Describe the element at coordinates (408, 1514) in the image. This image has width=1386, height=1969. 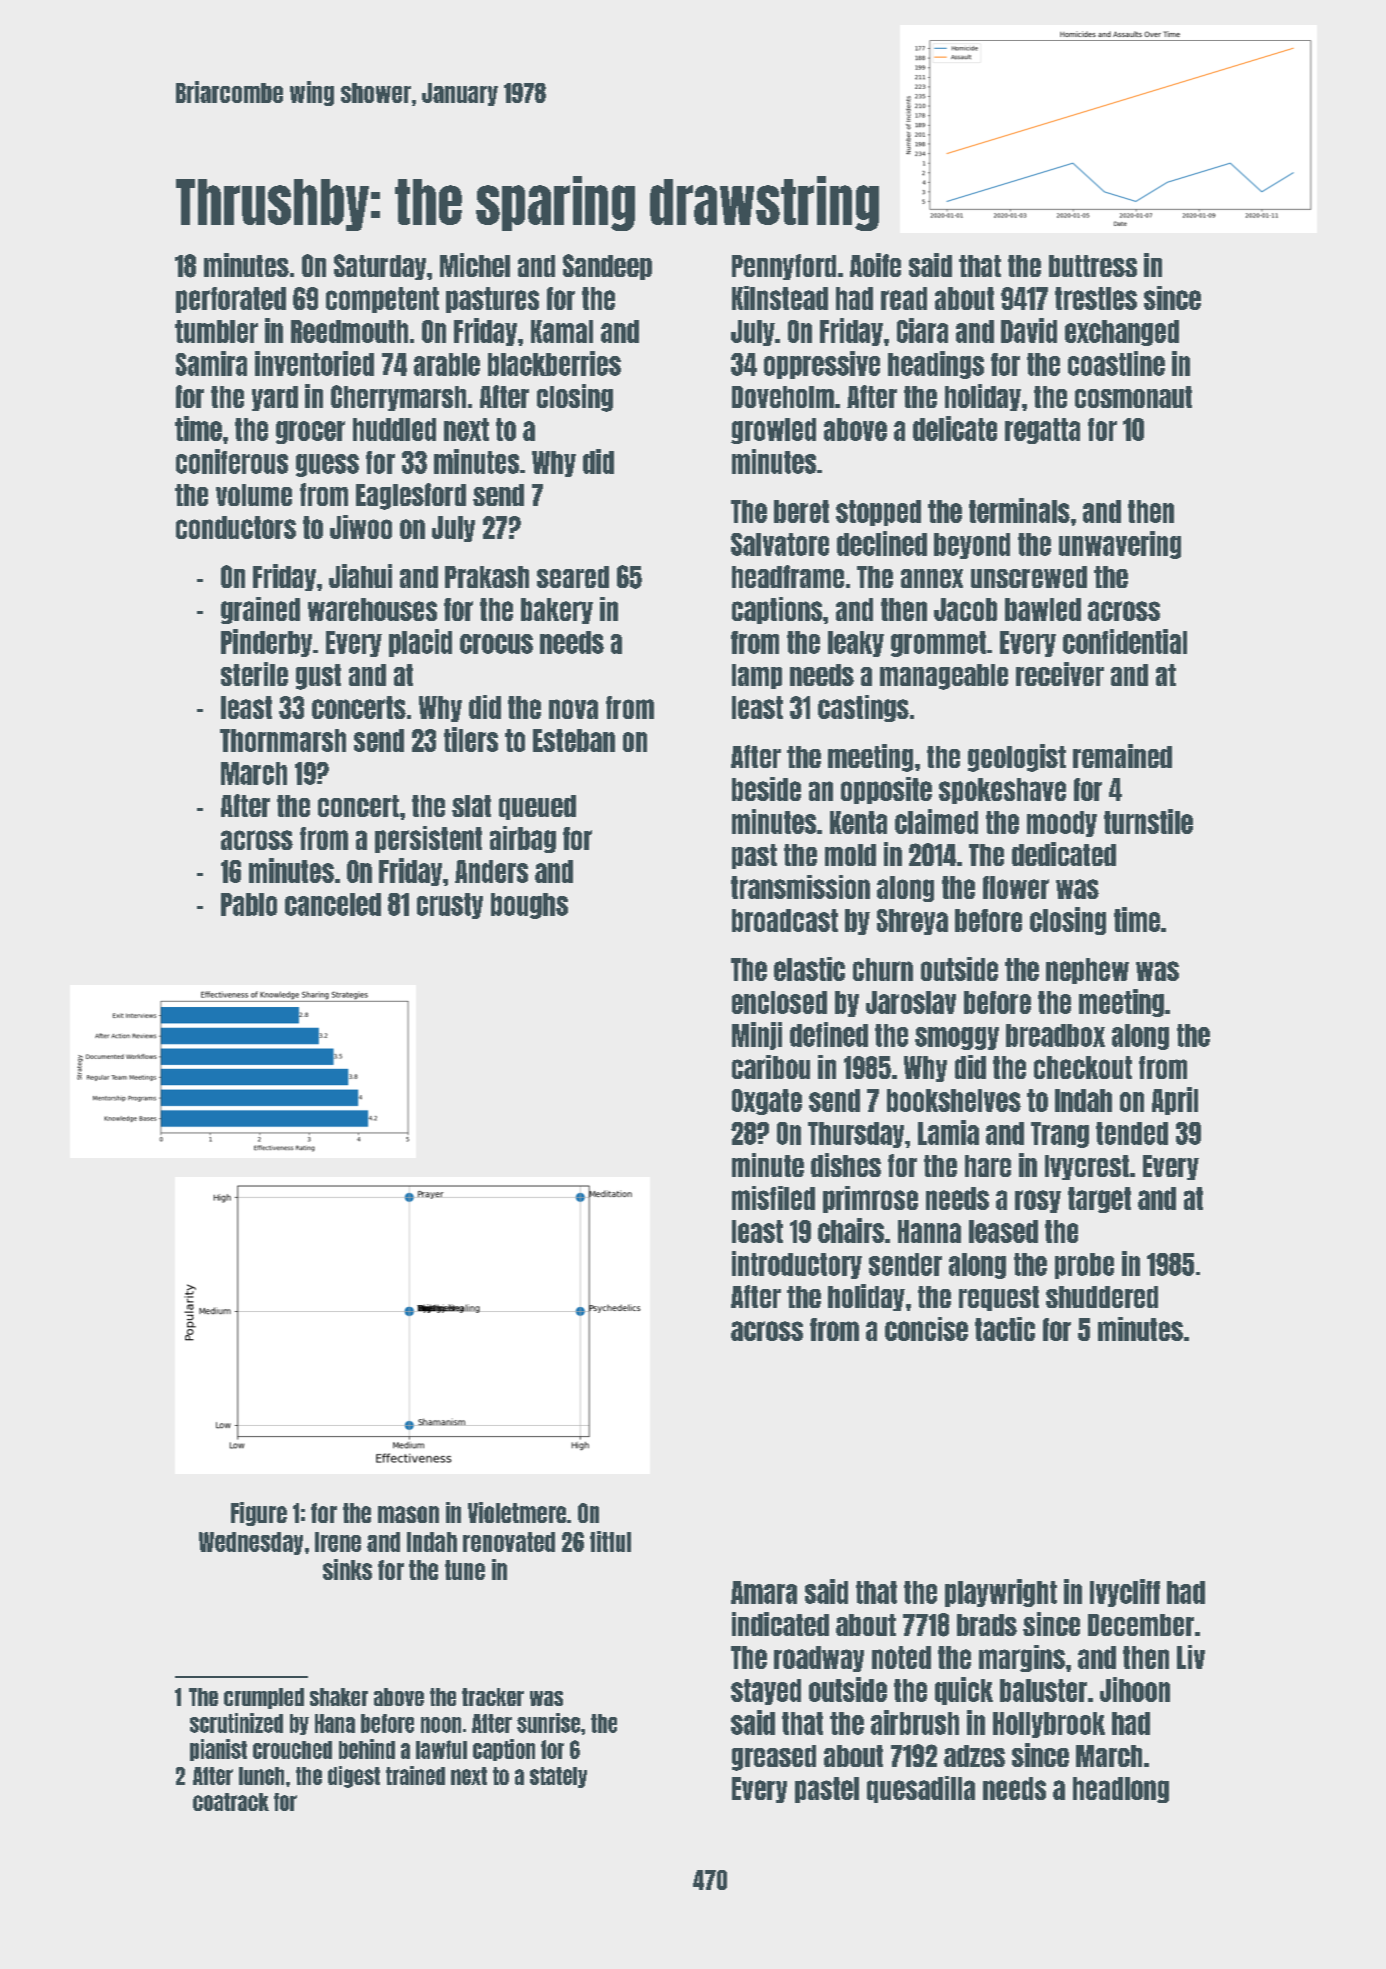
I see `mason` at that location.
